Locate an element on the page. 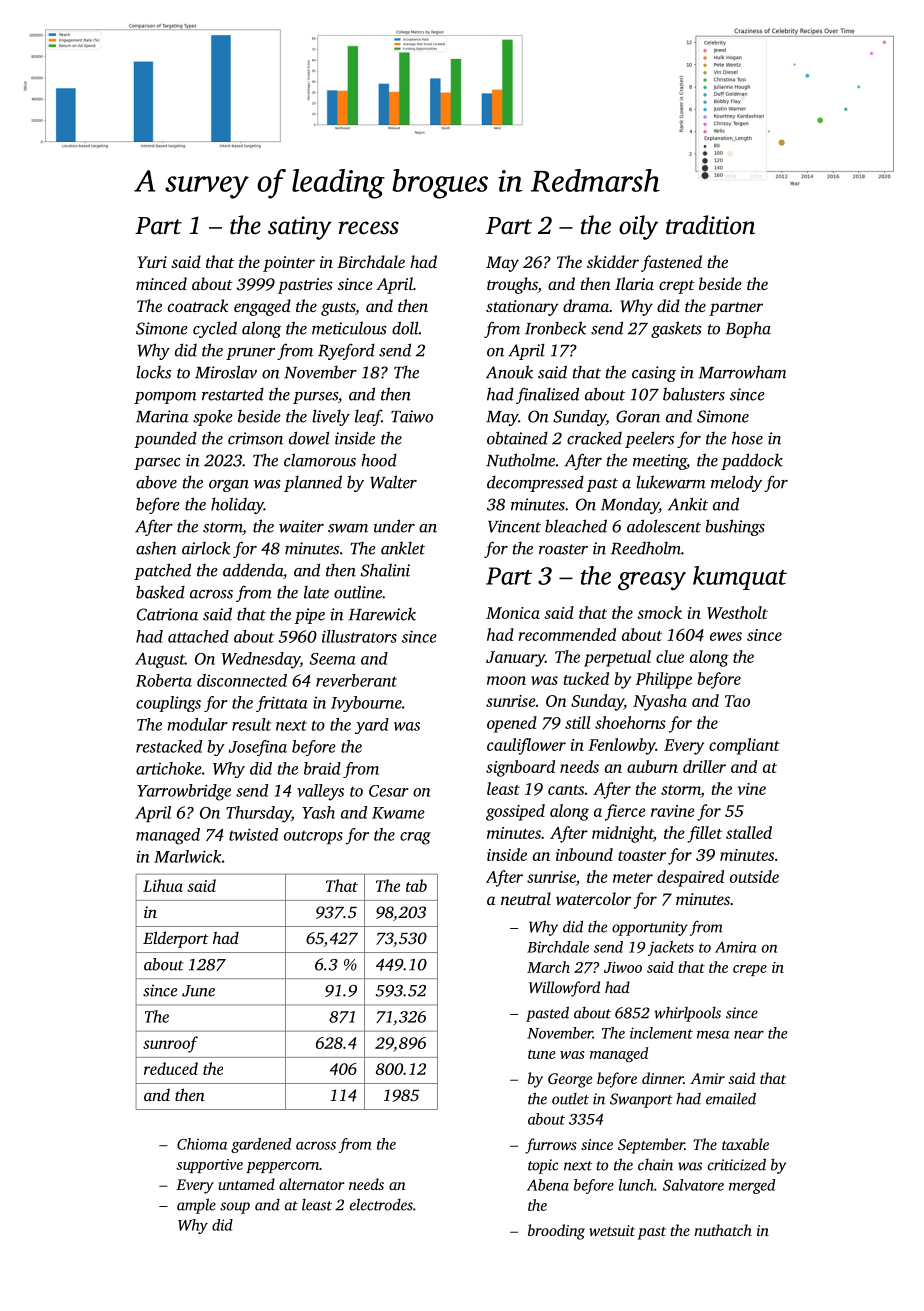 This image has width=924, height=1311. moon is located at coordinates (506, 680).
